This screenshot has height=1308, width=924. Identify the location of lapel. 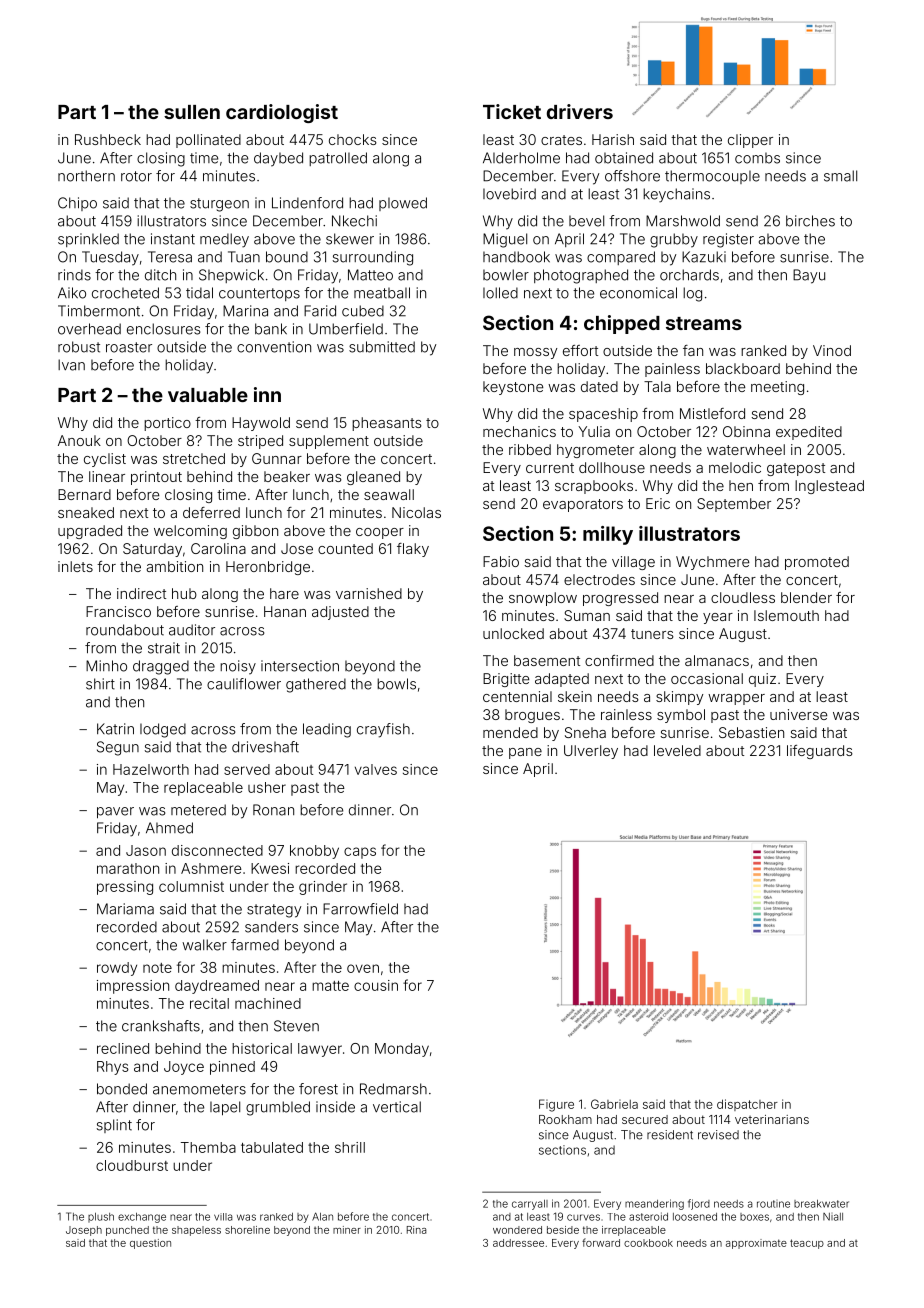
(225, 1108).
